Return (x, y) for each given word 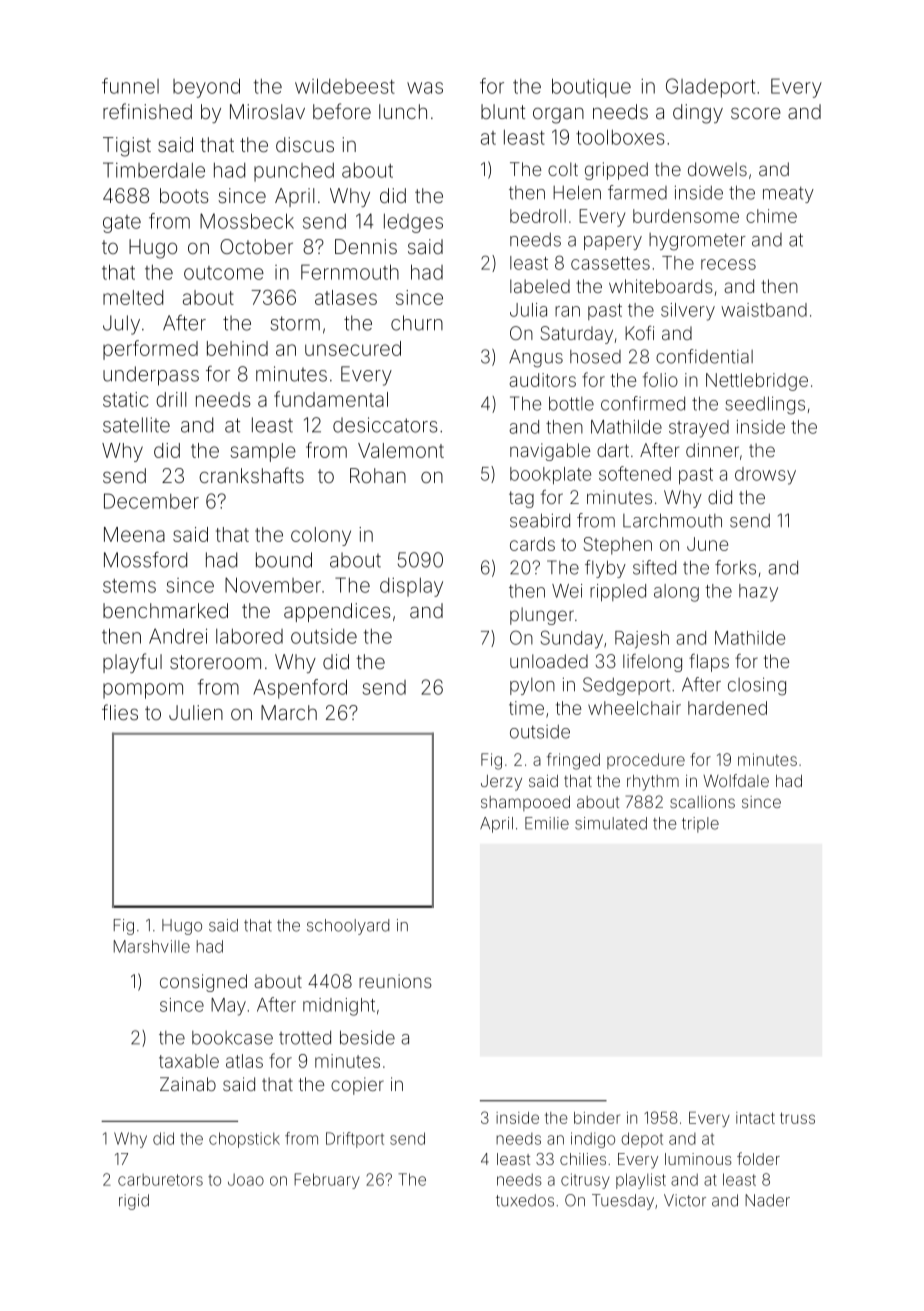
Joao (246, 1180)
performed (150, 350)
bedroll (538, 216)
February (327, 1181)
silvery (688, 312)
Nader (767, 1200)
